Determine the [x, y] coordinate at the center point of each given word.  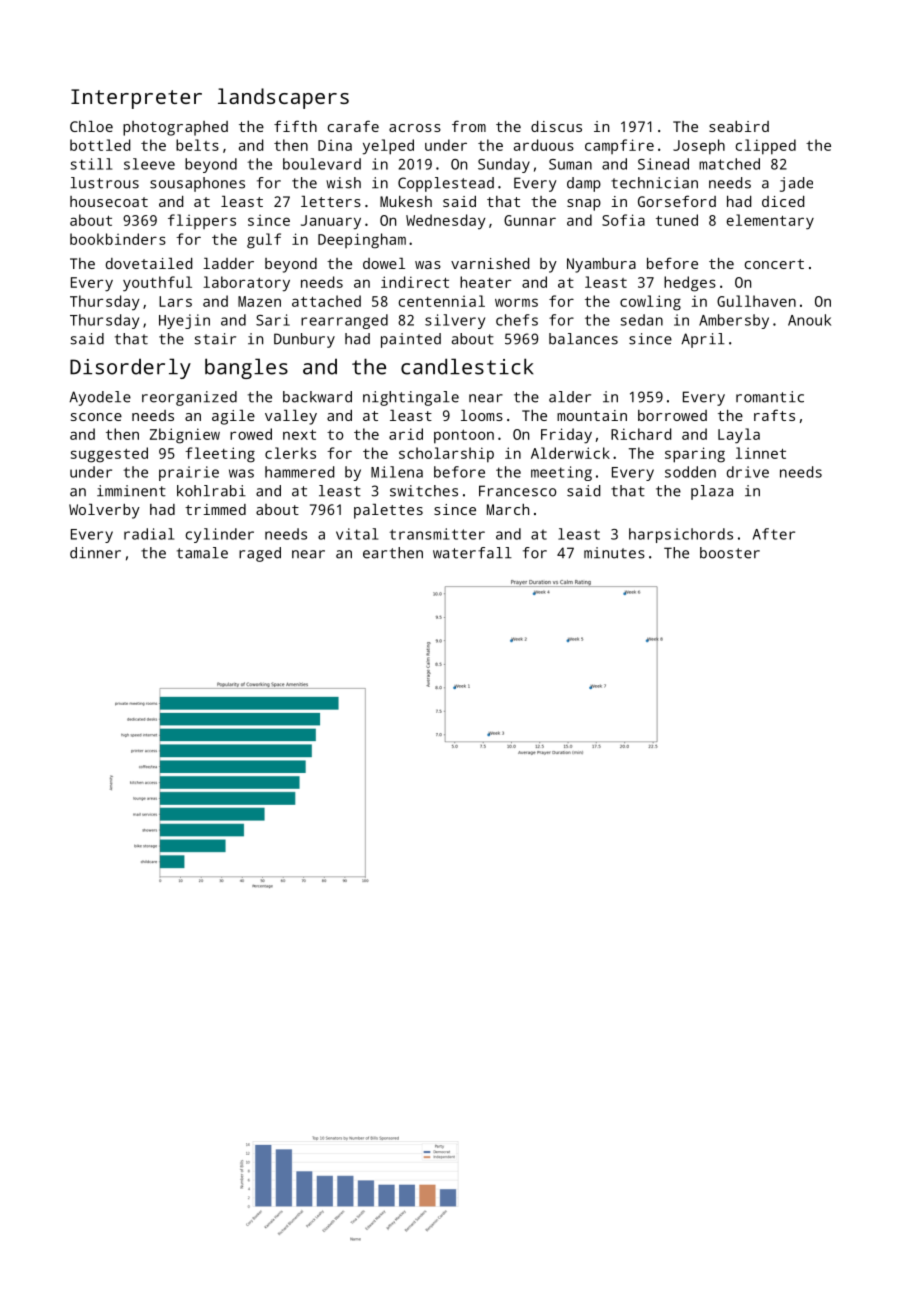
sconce [96, 417]
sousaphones [197, 184]
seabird [739, 126]
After [774, 534]
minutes [614, 553]
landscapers [283, 98]
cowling [650, 303]
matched [729, 164]
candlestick [467, 366]
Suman [570, 164]
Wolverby [104, 511]
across [415, 128]
